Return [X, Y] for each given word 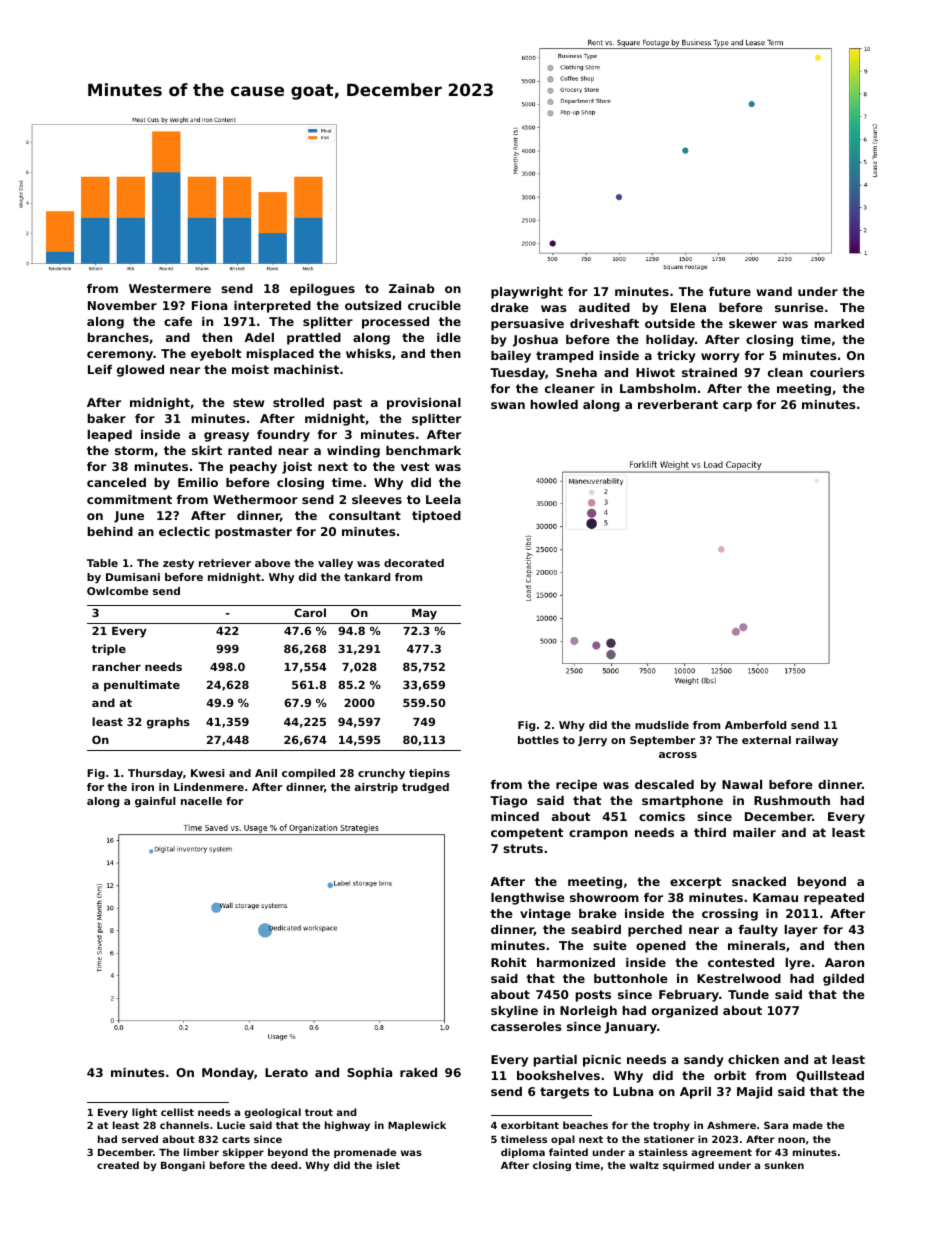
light [144, 1113]
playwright [527, 293]
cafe [178, 321]
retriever [225, 563]
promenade [365, 1153]
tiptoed [436, 517]
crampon [598, 835]
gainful [155, 802]
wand [774, 291]
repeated [834, 899]
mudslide [662, 725]
